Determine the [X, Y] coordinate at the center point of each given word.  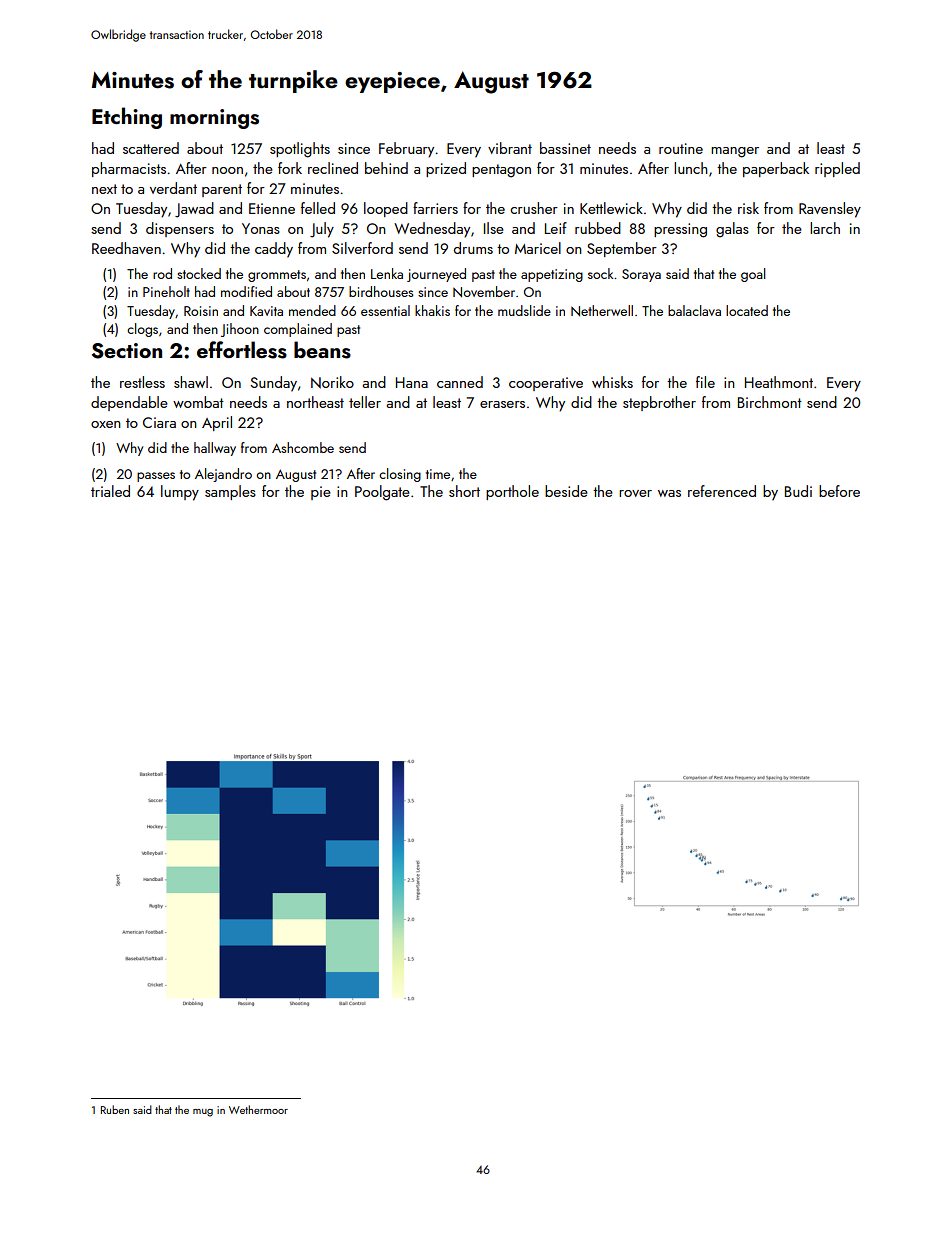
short [464, 491]
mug [203, 1113]
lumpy [180, 493]
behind [386, 168]
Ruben [115, 1109]
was [669, 493]
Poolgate [382, 493]
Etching [127, 118]
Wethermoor [258, 1109]
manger [735, 152]
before [839, 491]
